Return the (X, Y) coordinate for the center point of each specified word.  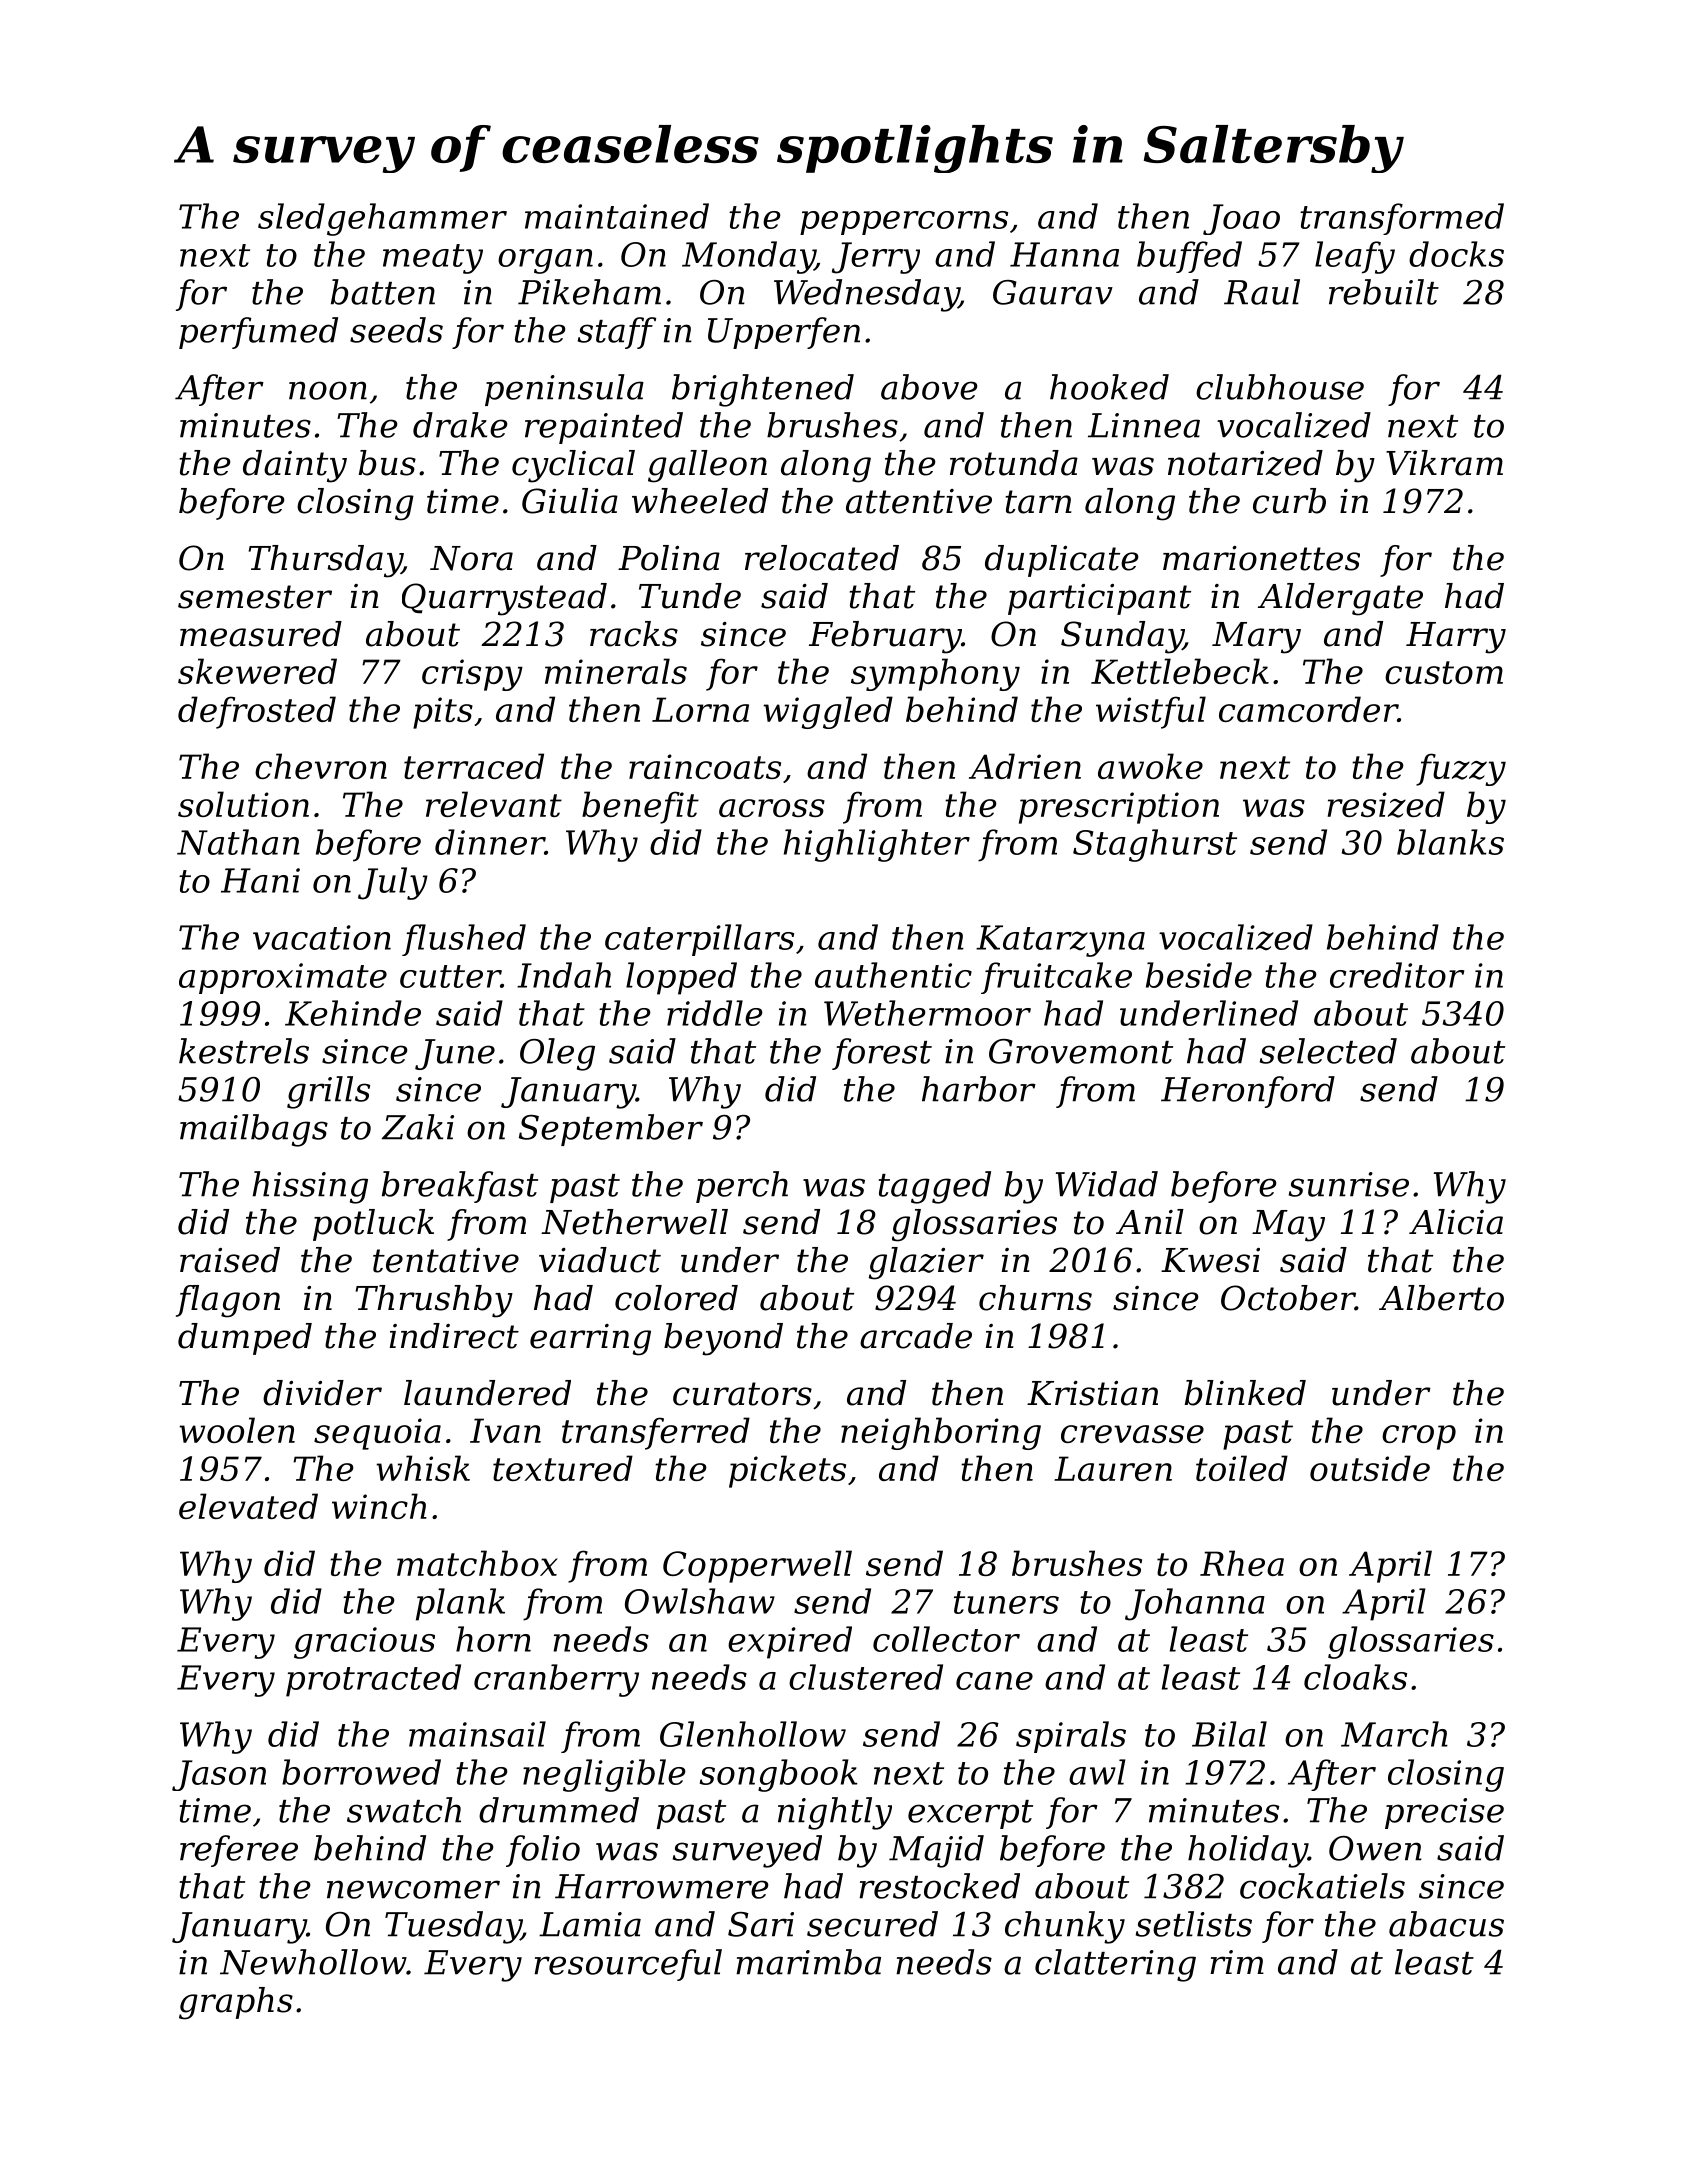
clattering (1115, 1965)
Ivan (505, 1430)
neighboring (941, 1433)
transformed (1402, 219)
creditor (1397, 975)
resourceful (628, 1965)
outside (1370, 1468)
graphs (236, 2003)
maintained (617, 216)
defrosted (257, 712)
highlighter (877, 845)
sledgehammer (382, 219)
